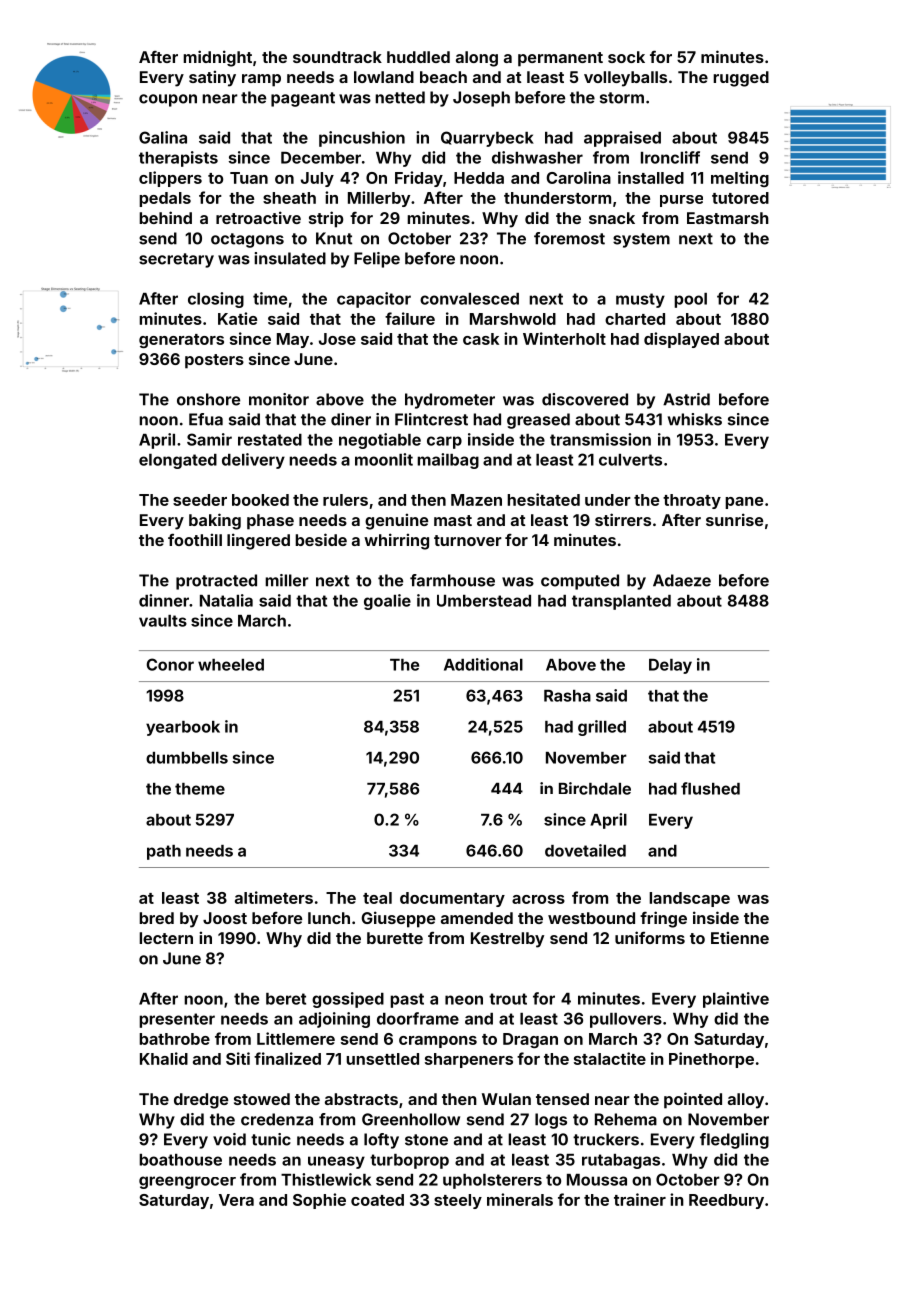 Image resolution: width=908 pixels, height=1316 pixels. I want to click on Reedbury, so click(726, 1201).
